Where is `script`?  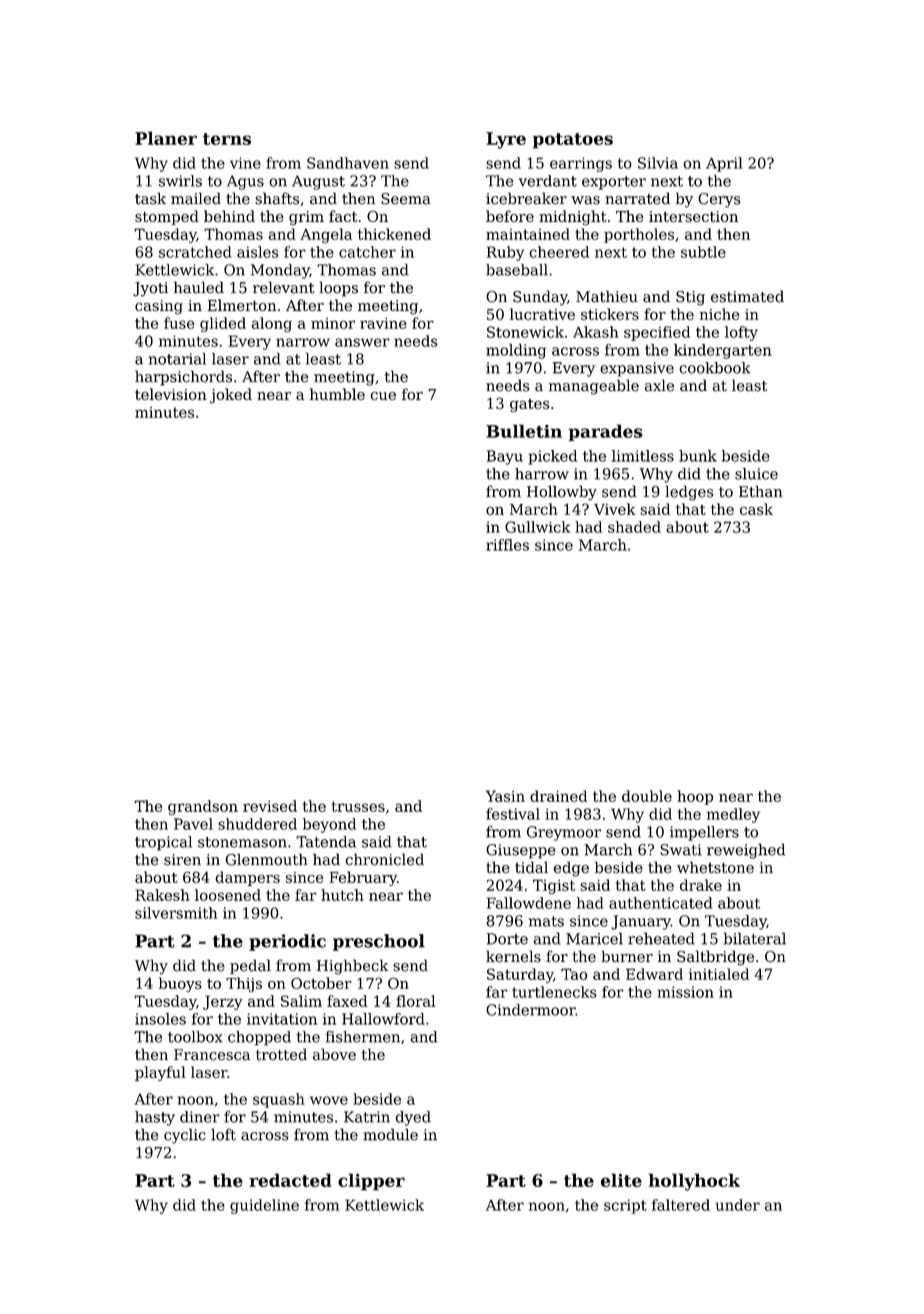
script is located at coordinates (625, 1206).
